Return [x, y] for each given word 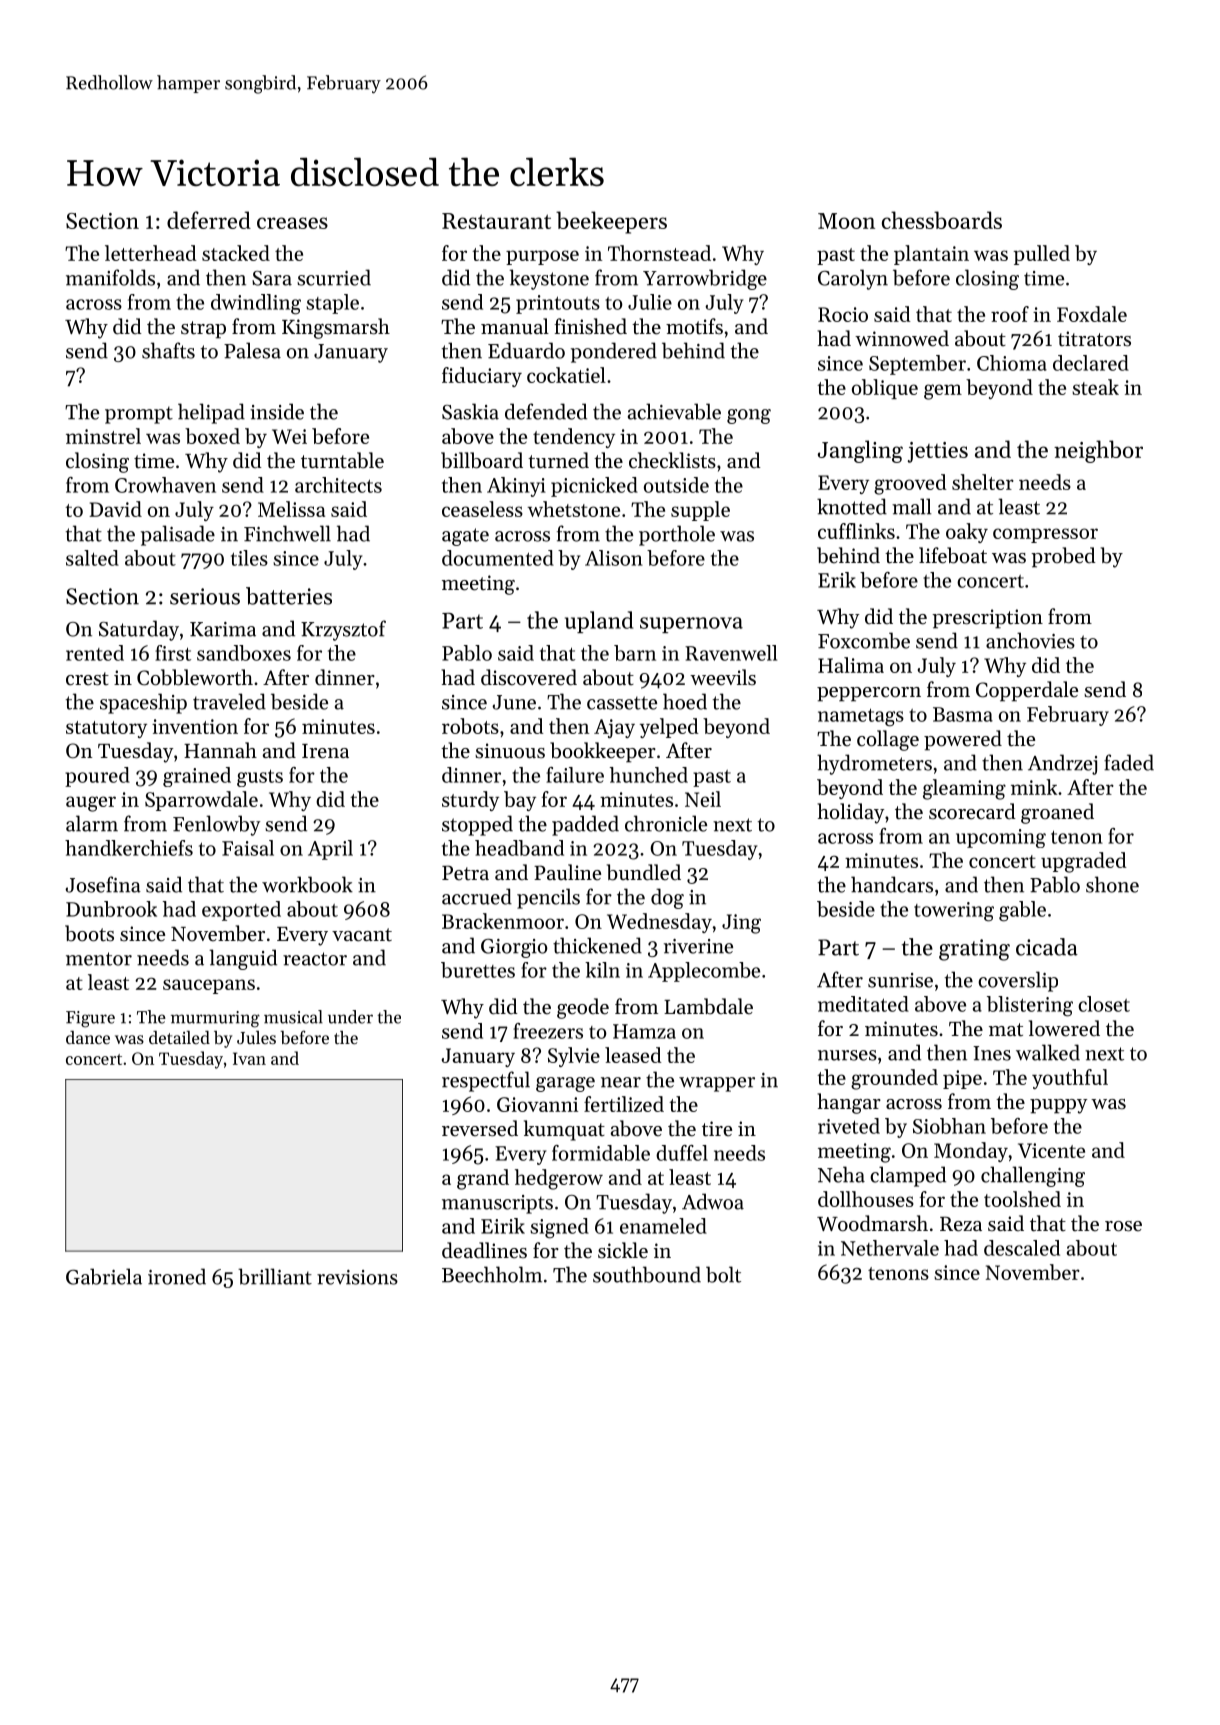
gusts [260, 778]
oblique [885, 389]
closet [1104, 1004]
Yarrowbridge [705, 279]
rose [1123, 1226]
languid [243, 959]
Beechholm [492, 1274]
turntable [342, 460]
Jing [741, 924]
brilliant [275, 1276]
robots [470, 726]
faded [1129, 762]
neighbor [1098, 451]
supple [700, 511]
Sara [272, 278]
